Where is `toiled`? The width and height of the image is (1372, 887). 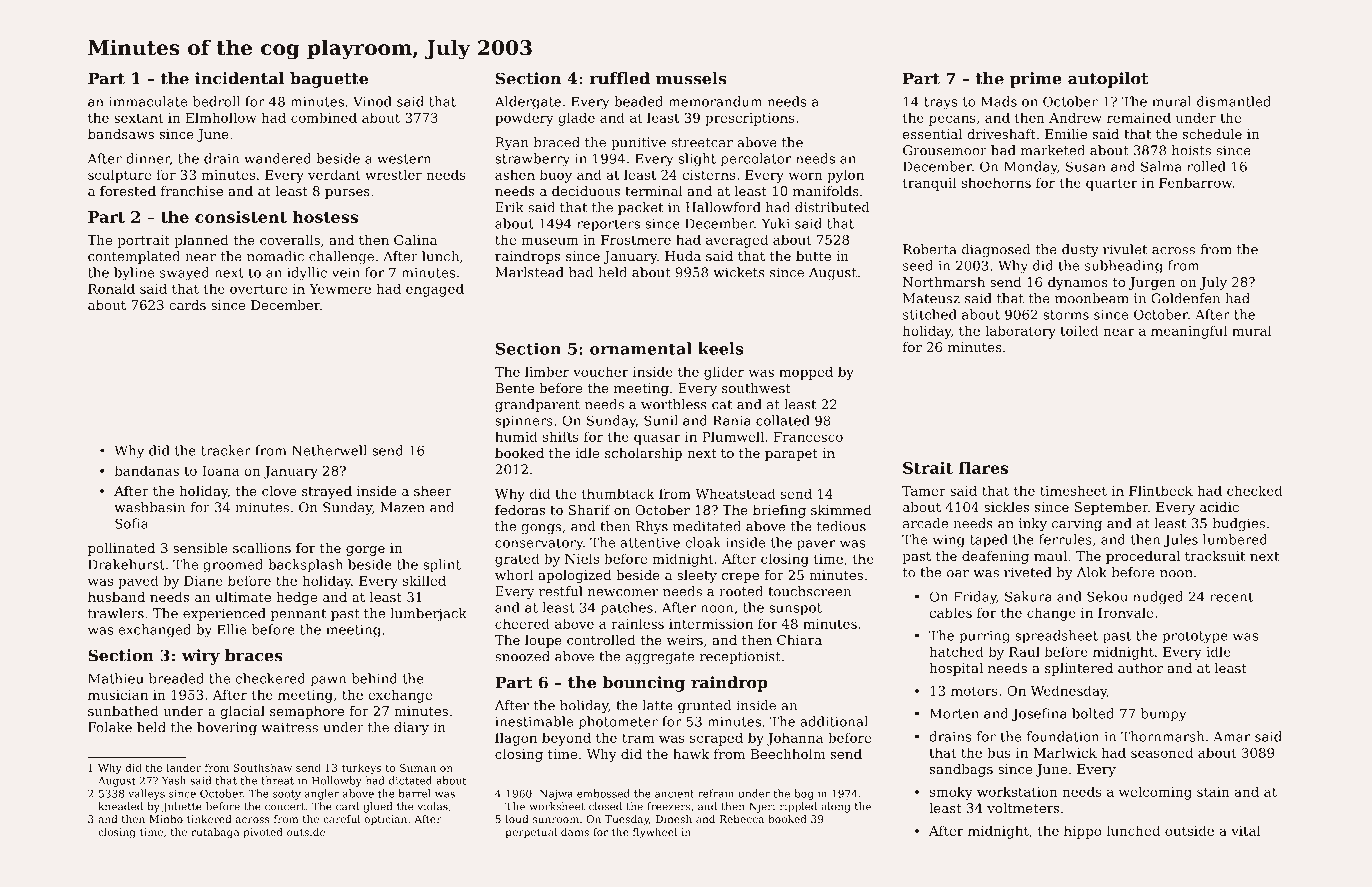
toiled is located at coordinates (1079, 330).
